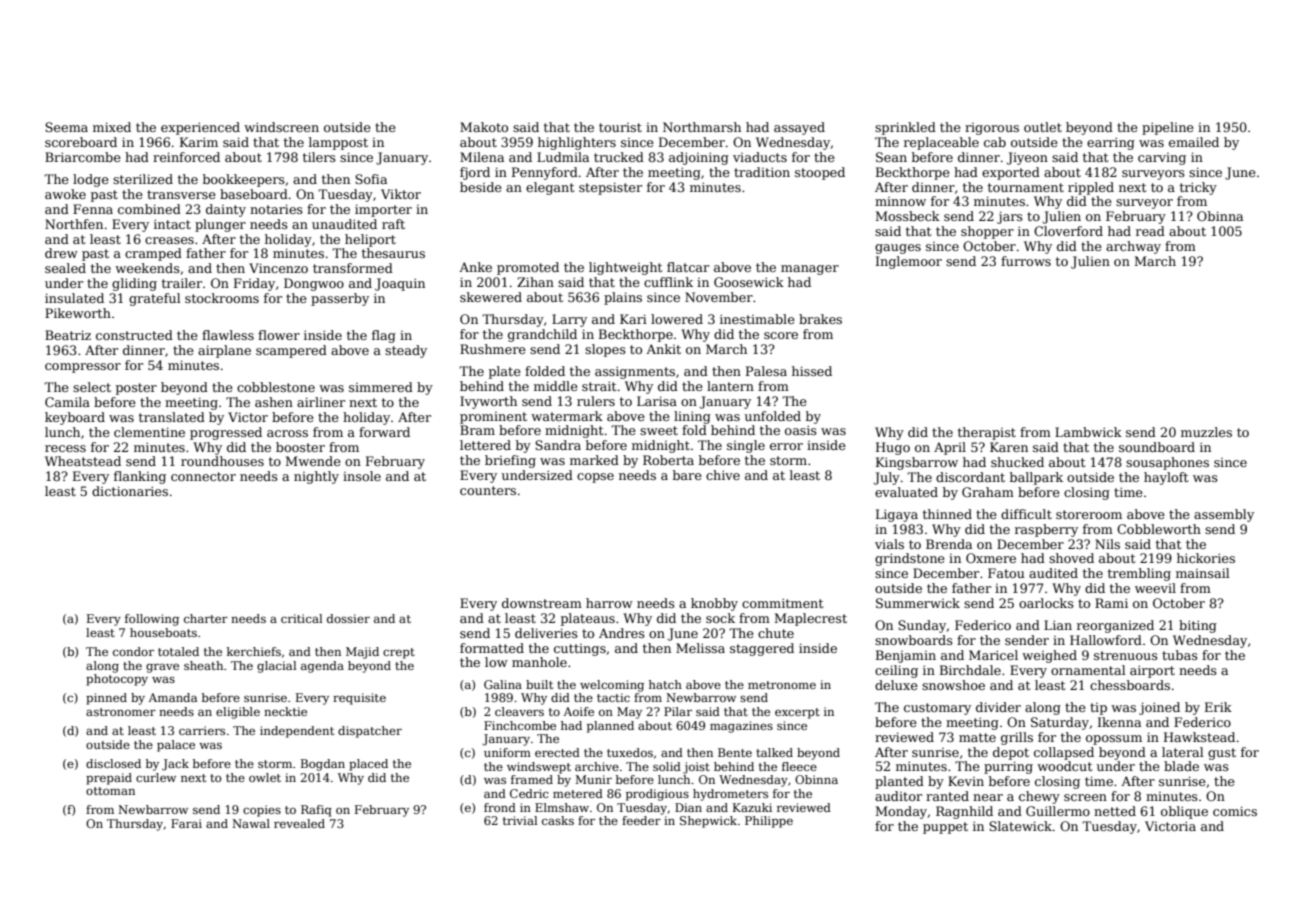 Image resolution: width=1308 pixels, height=924 pixels. I want to click on intact, so click(172, 224).
